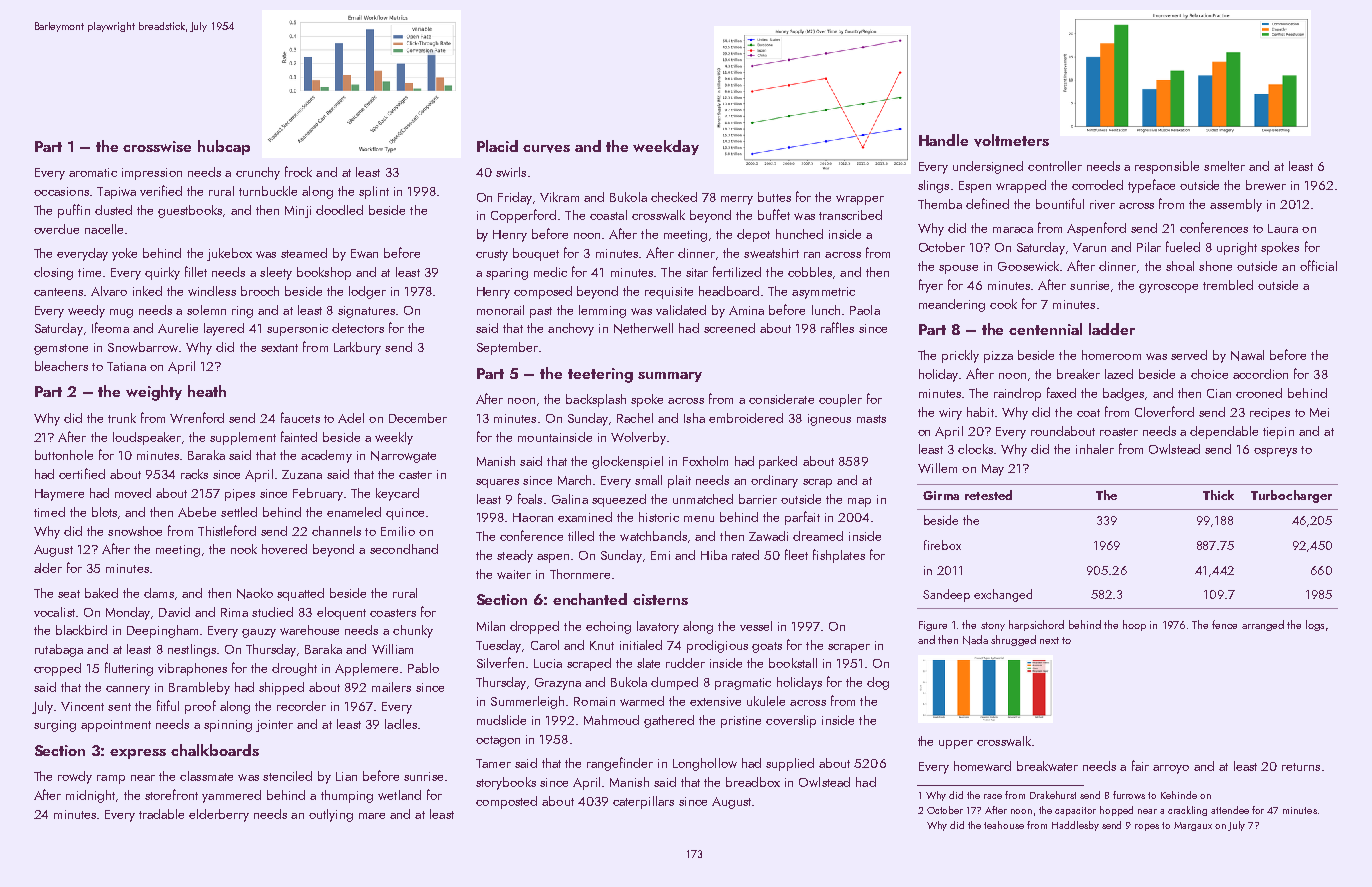 The width and height of the screenshot is (1372, 887). What do you see at coordinates (1089, 247) in the screenshot?
I see `Varun` at bounding box center [1089, 247].
